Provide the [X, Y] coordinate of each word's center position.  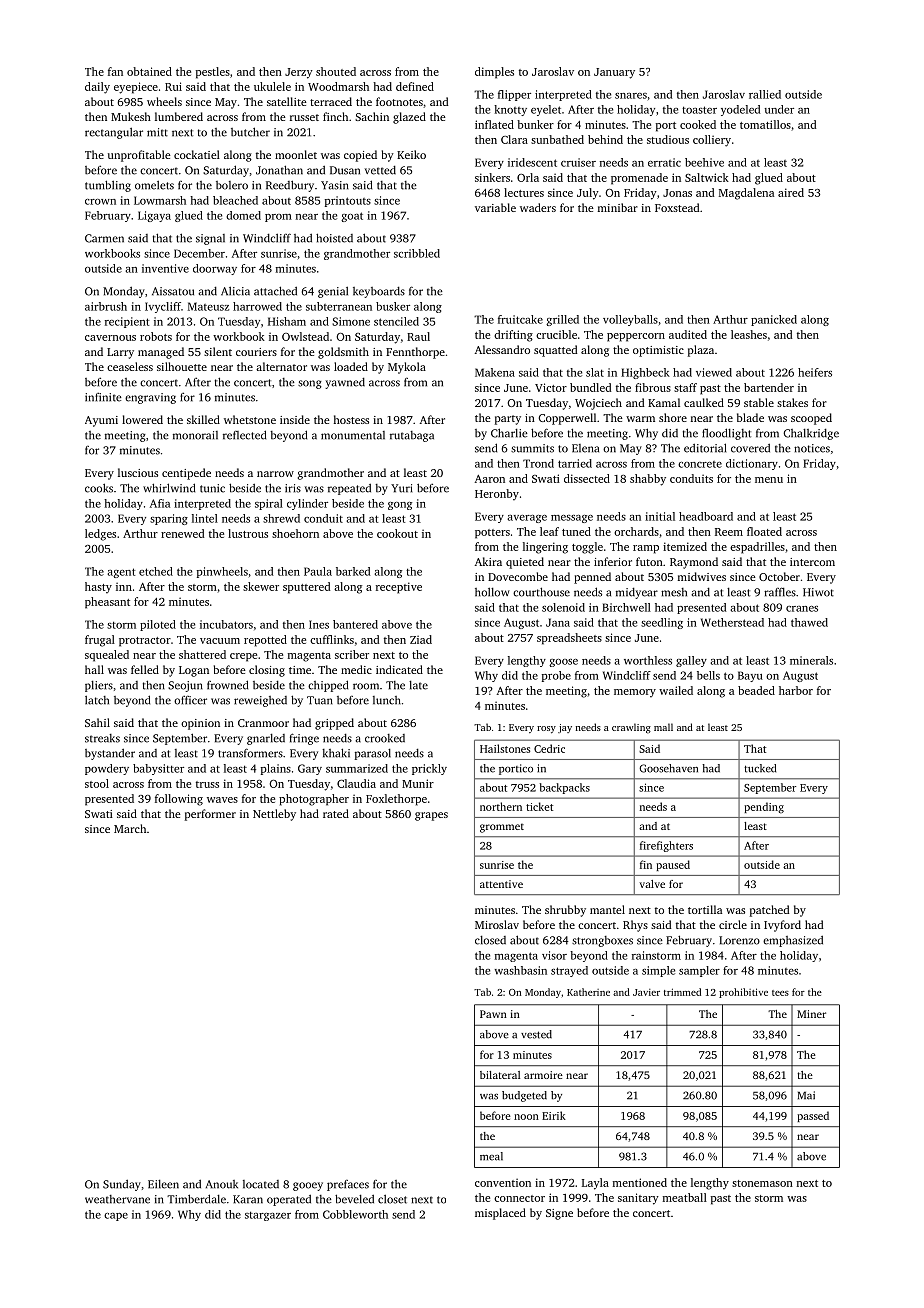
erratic [664, 162]
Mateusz [208, 306]
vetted [380, 170]
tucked [760, 768]
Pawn [493, 1014]
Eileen [163, 1184]
